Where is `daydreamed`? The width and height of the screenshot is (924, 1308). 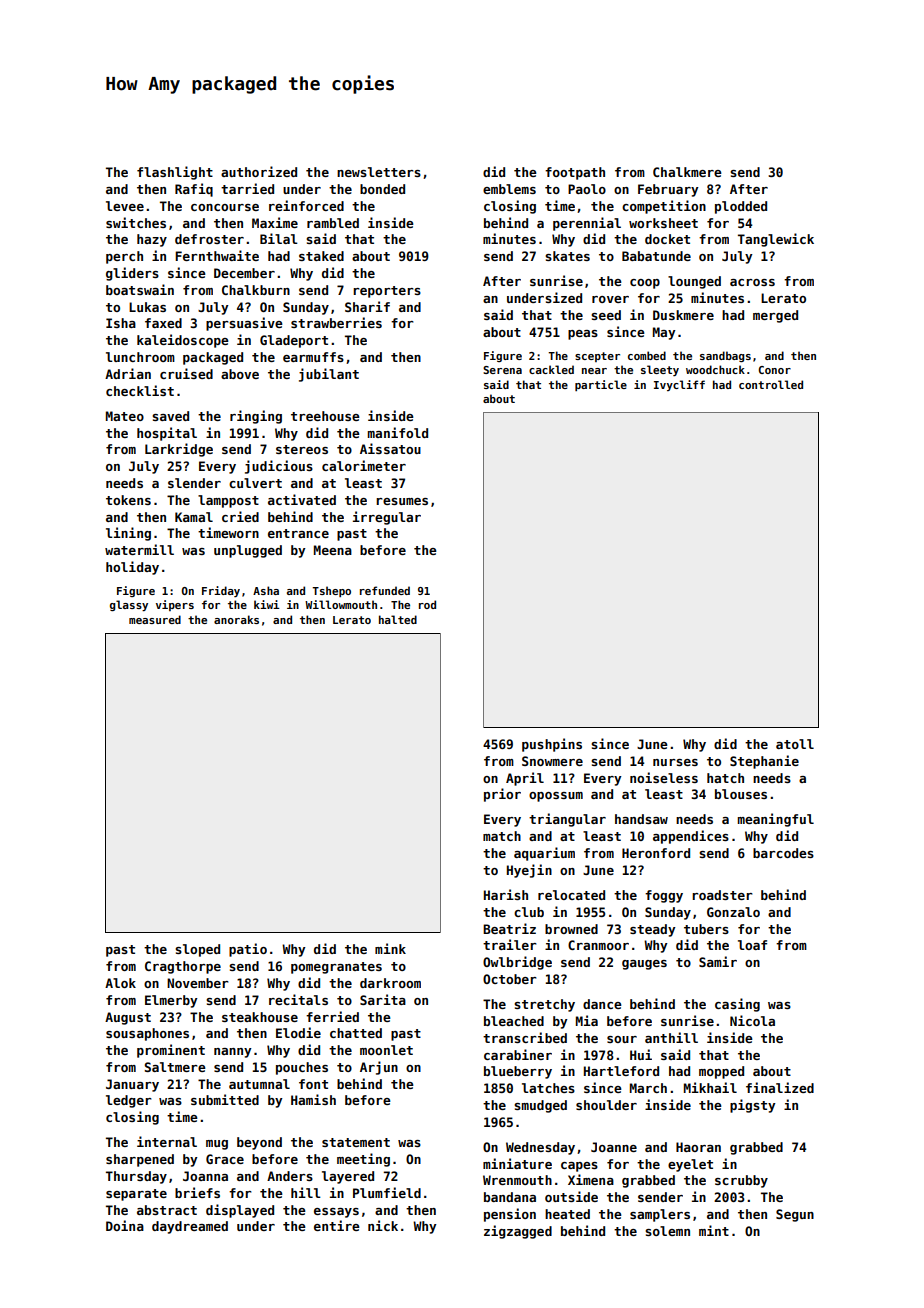 daydreamed is located at coordinates (190, 1227).
